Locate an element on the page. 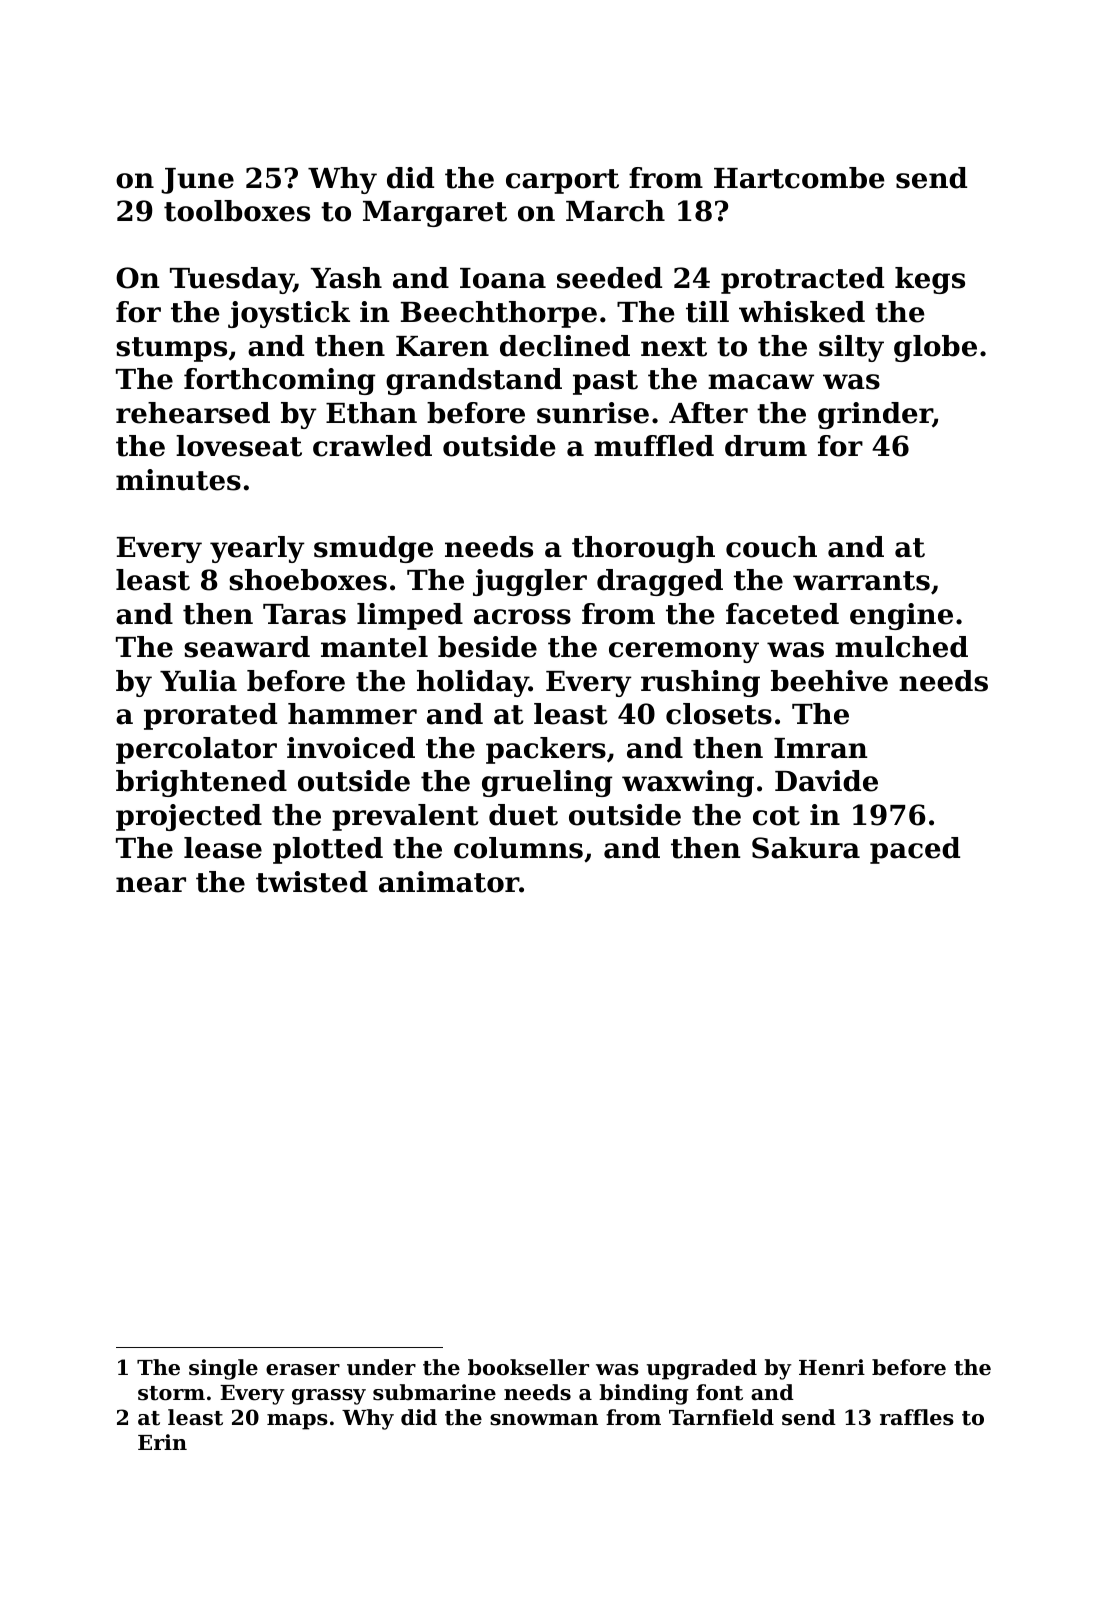 This image has width=1112, height=1611. kegs is located at coordinates (930, 280).
